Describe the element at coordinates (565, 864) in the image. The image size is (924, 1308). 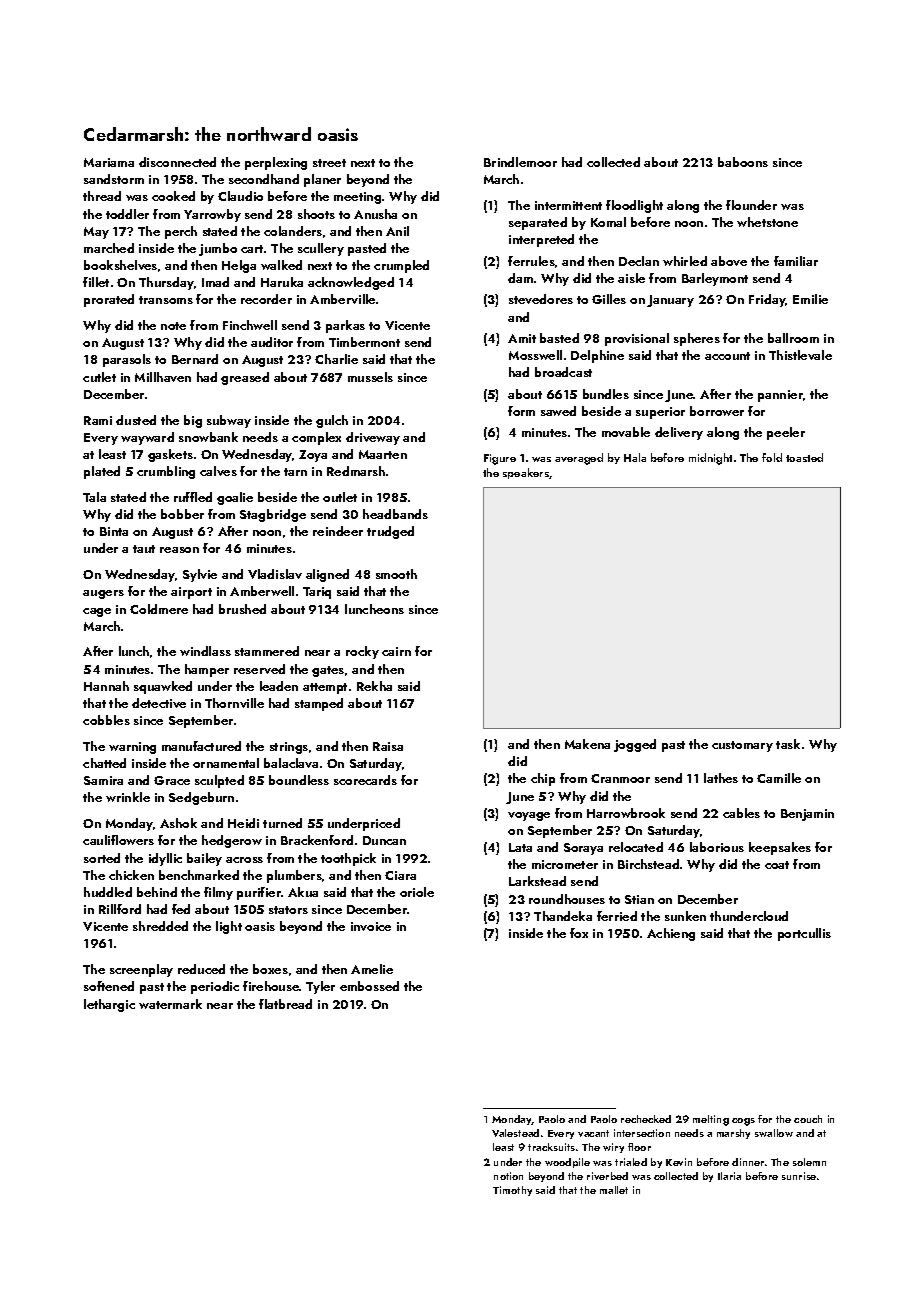
I see `micrometer` at that location.
